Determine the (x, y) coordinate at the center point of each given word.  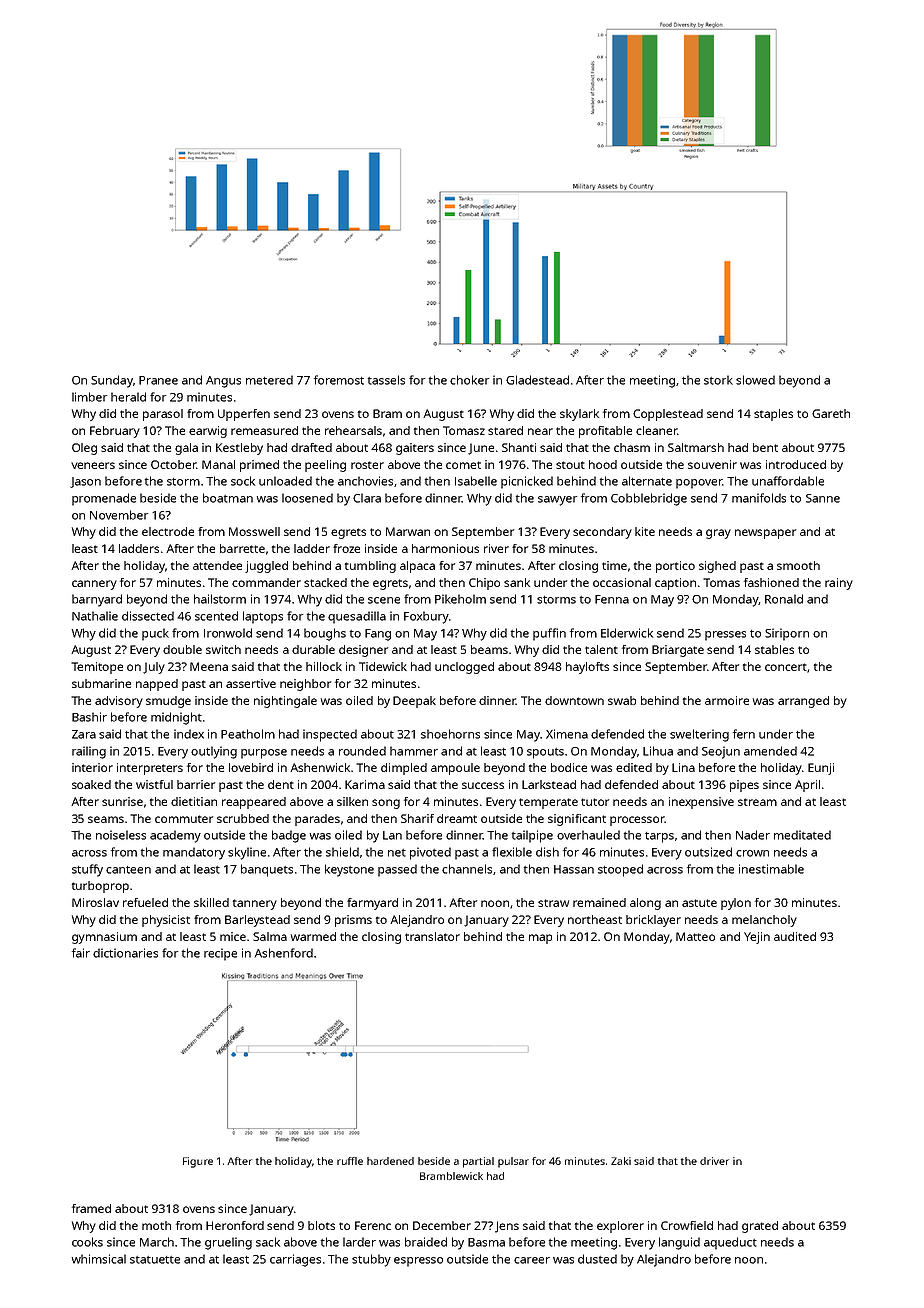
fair (81, 953)
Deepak (414, 702)
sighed (717, 567)
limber (89, 397)
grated (760, 1227)
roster (367, 465)
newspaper (765, 534)
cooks (87, 1242)
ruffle (350, 1161)
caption (675, 584)
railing (89, 752)
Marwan (408, 531)
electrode (168, 531)
